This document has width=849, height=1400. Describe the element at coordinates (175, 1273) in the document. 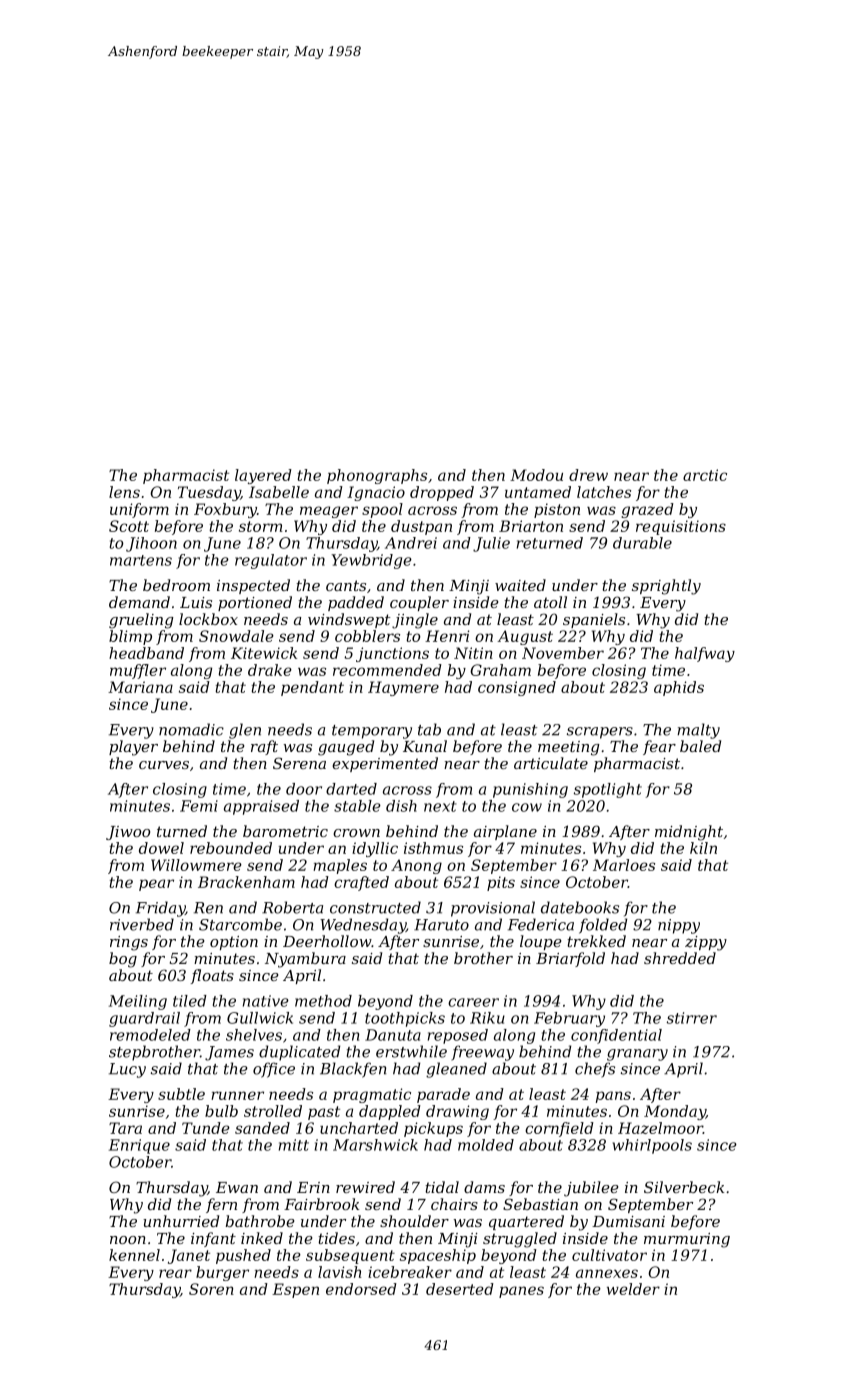

I see `rear` at that location.
